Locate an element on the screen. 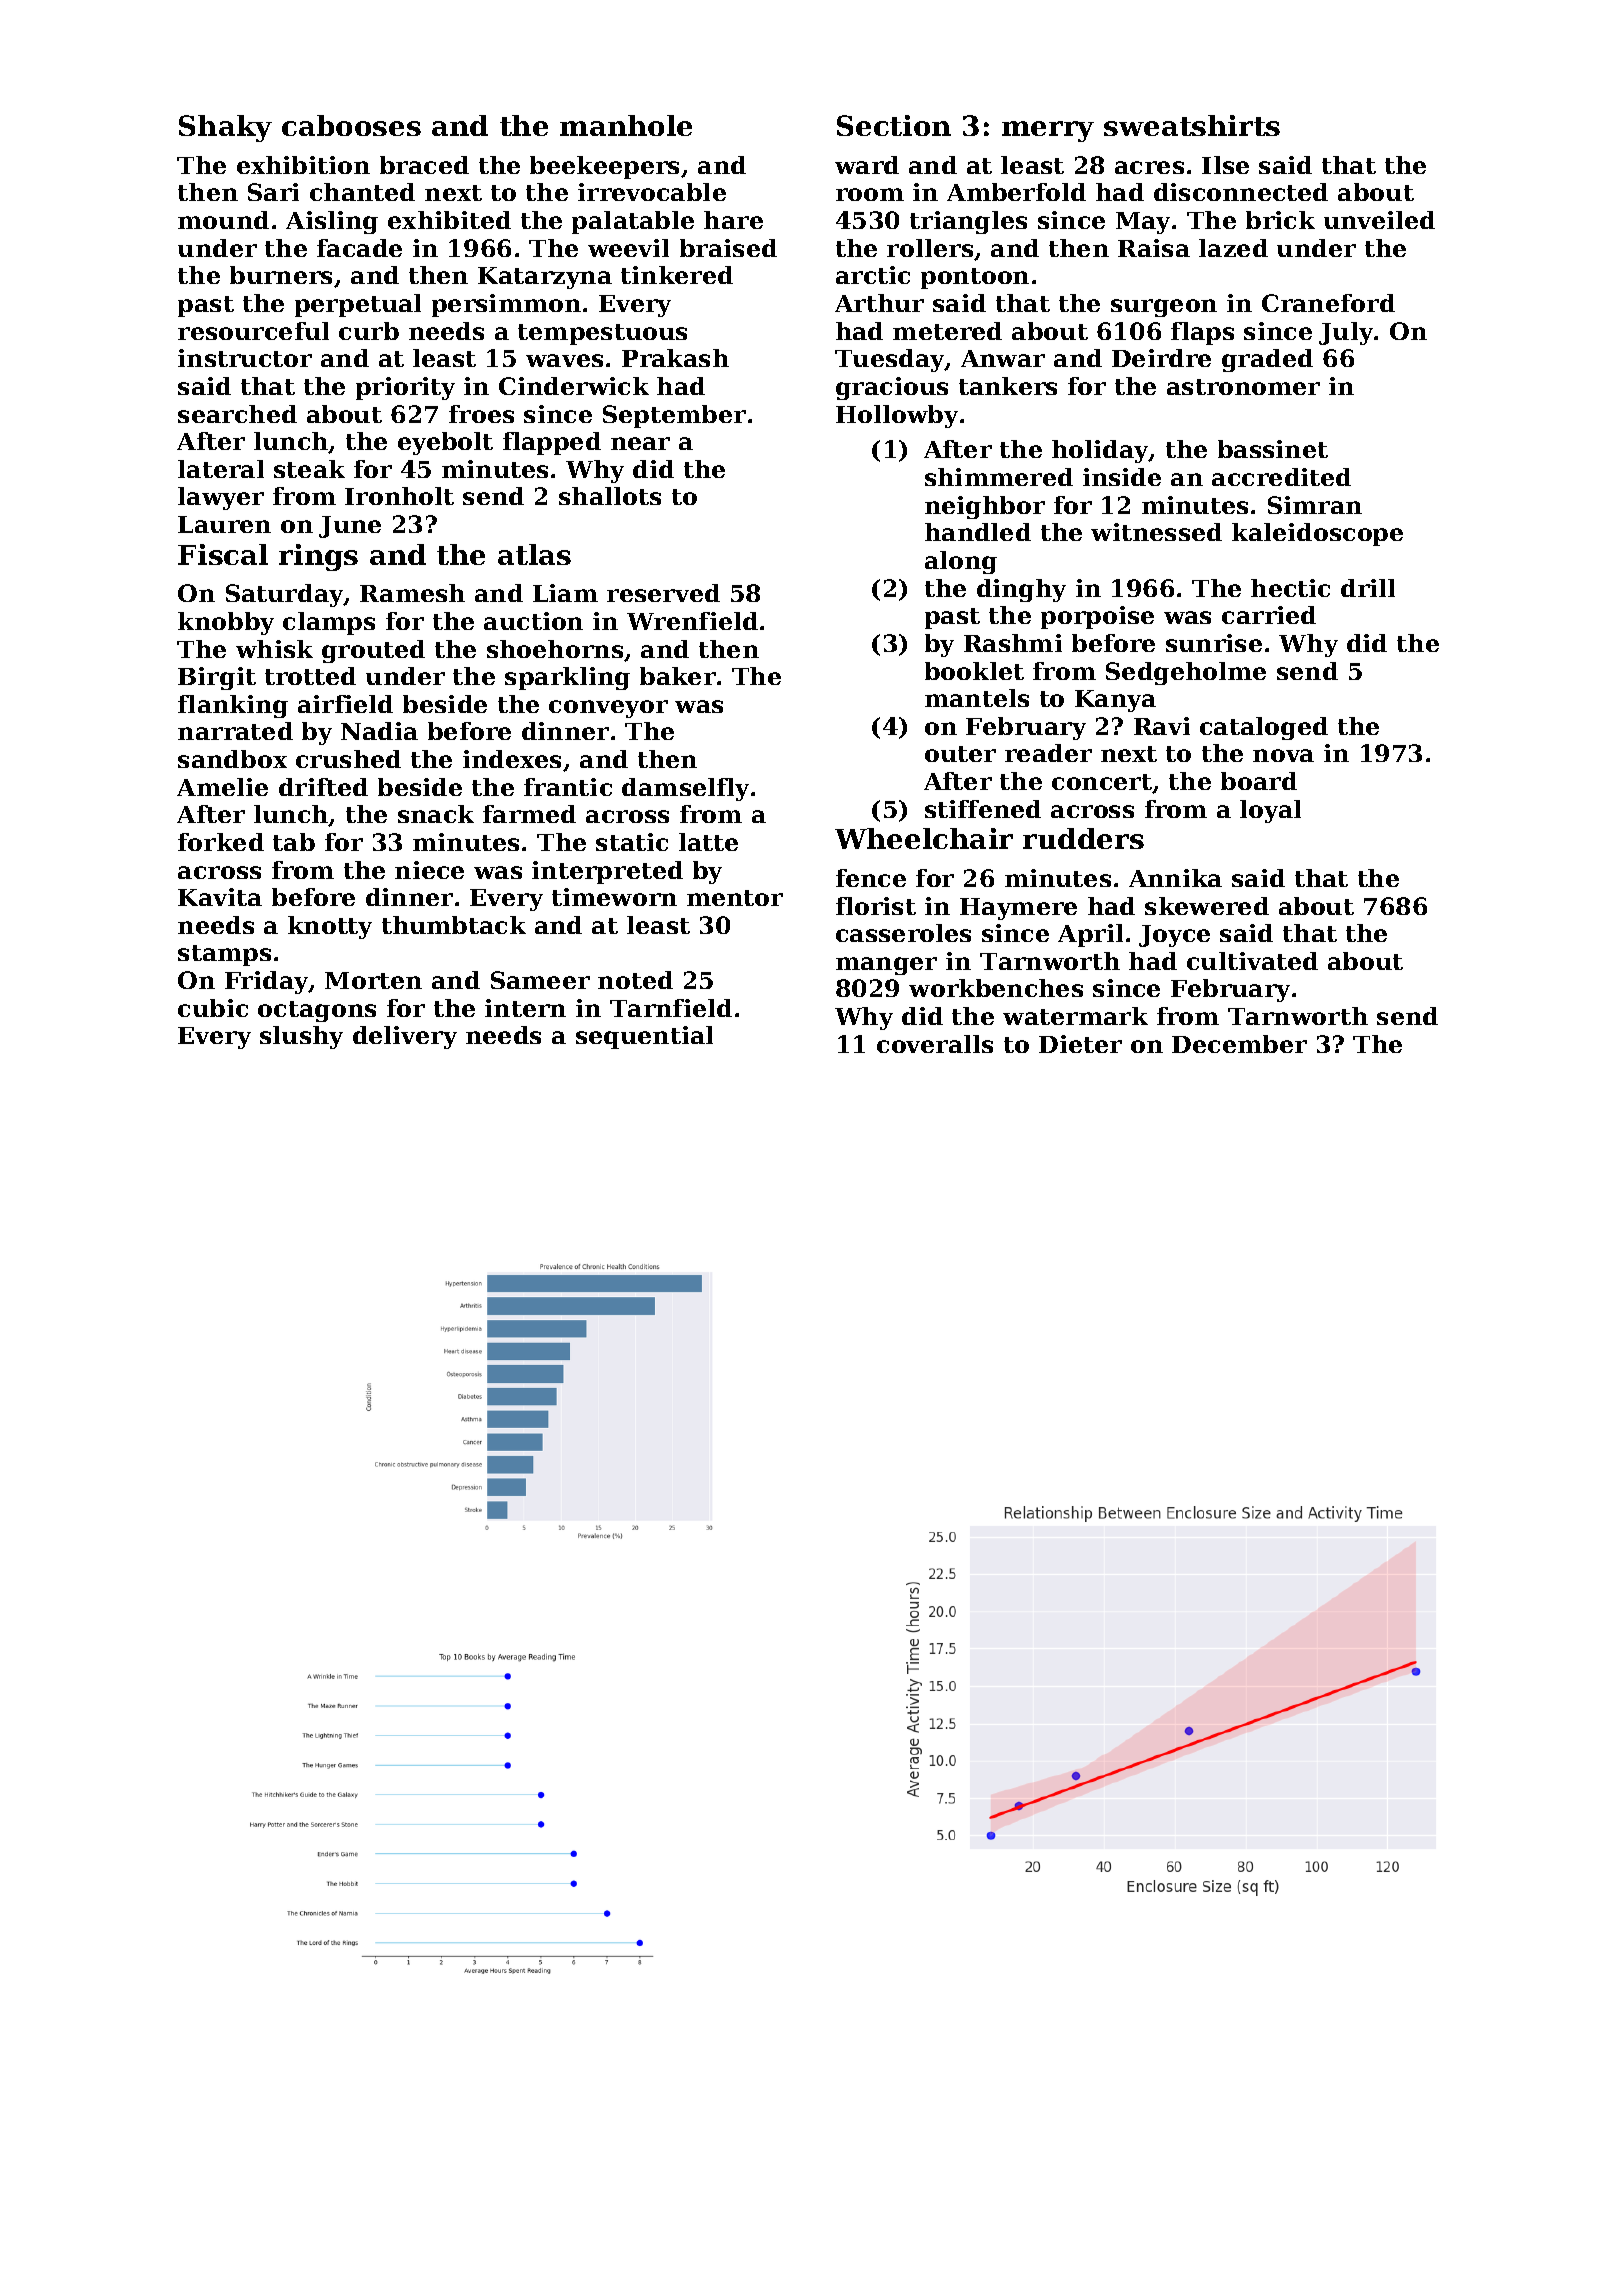 Image resolution: width=1620 pixels, height=2292 pixels. Rashmi is located at coordinates (1013, 643).
